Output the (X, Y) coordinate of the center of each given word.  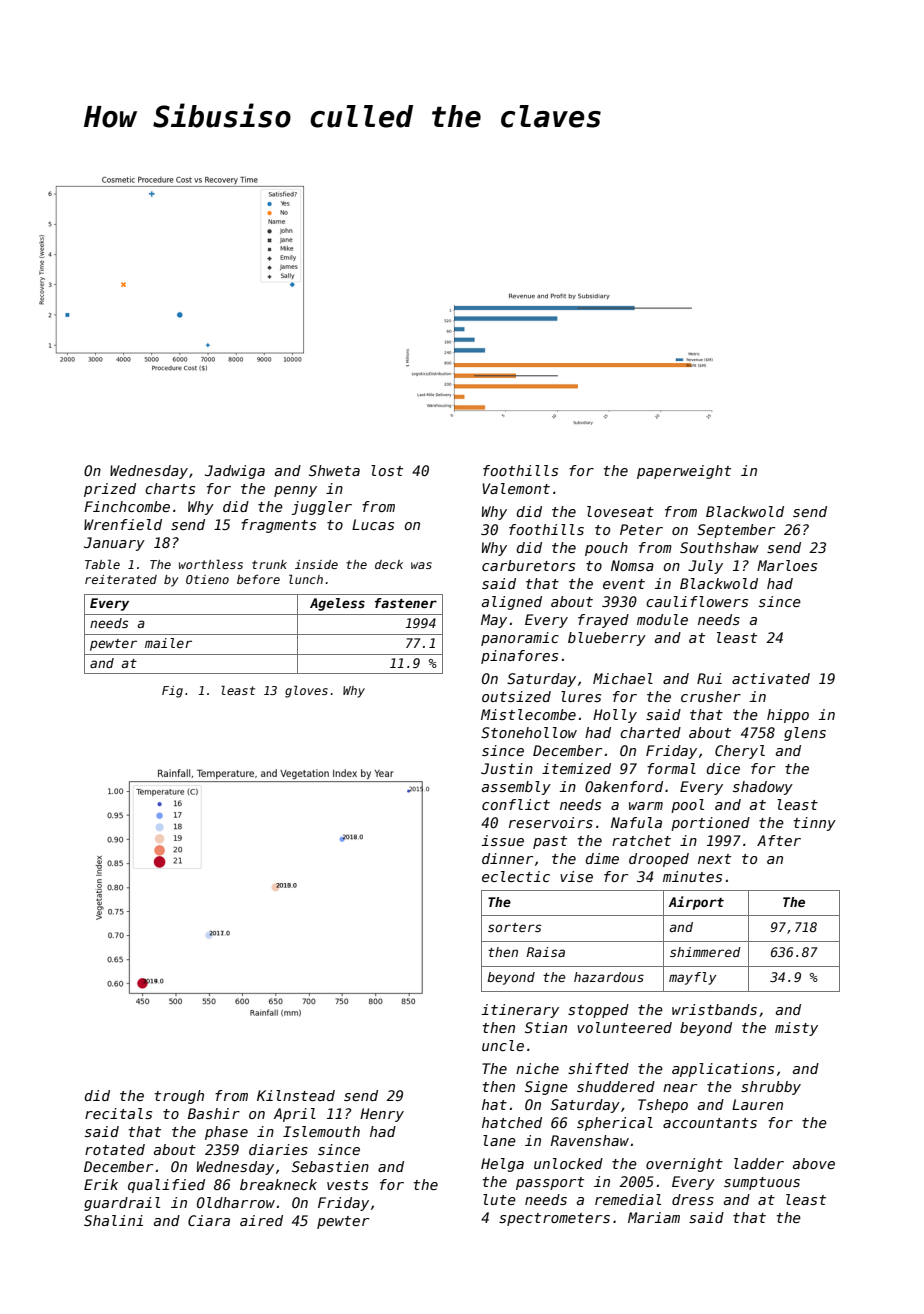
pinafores (519, 657)
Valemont (516, 488)
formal (671, 768)
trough (179, 1097)
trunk (269, 564)
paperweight (684, 472)
